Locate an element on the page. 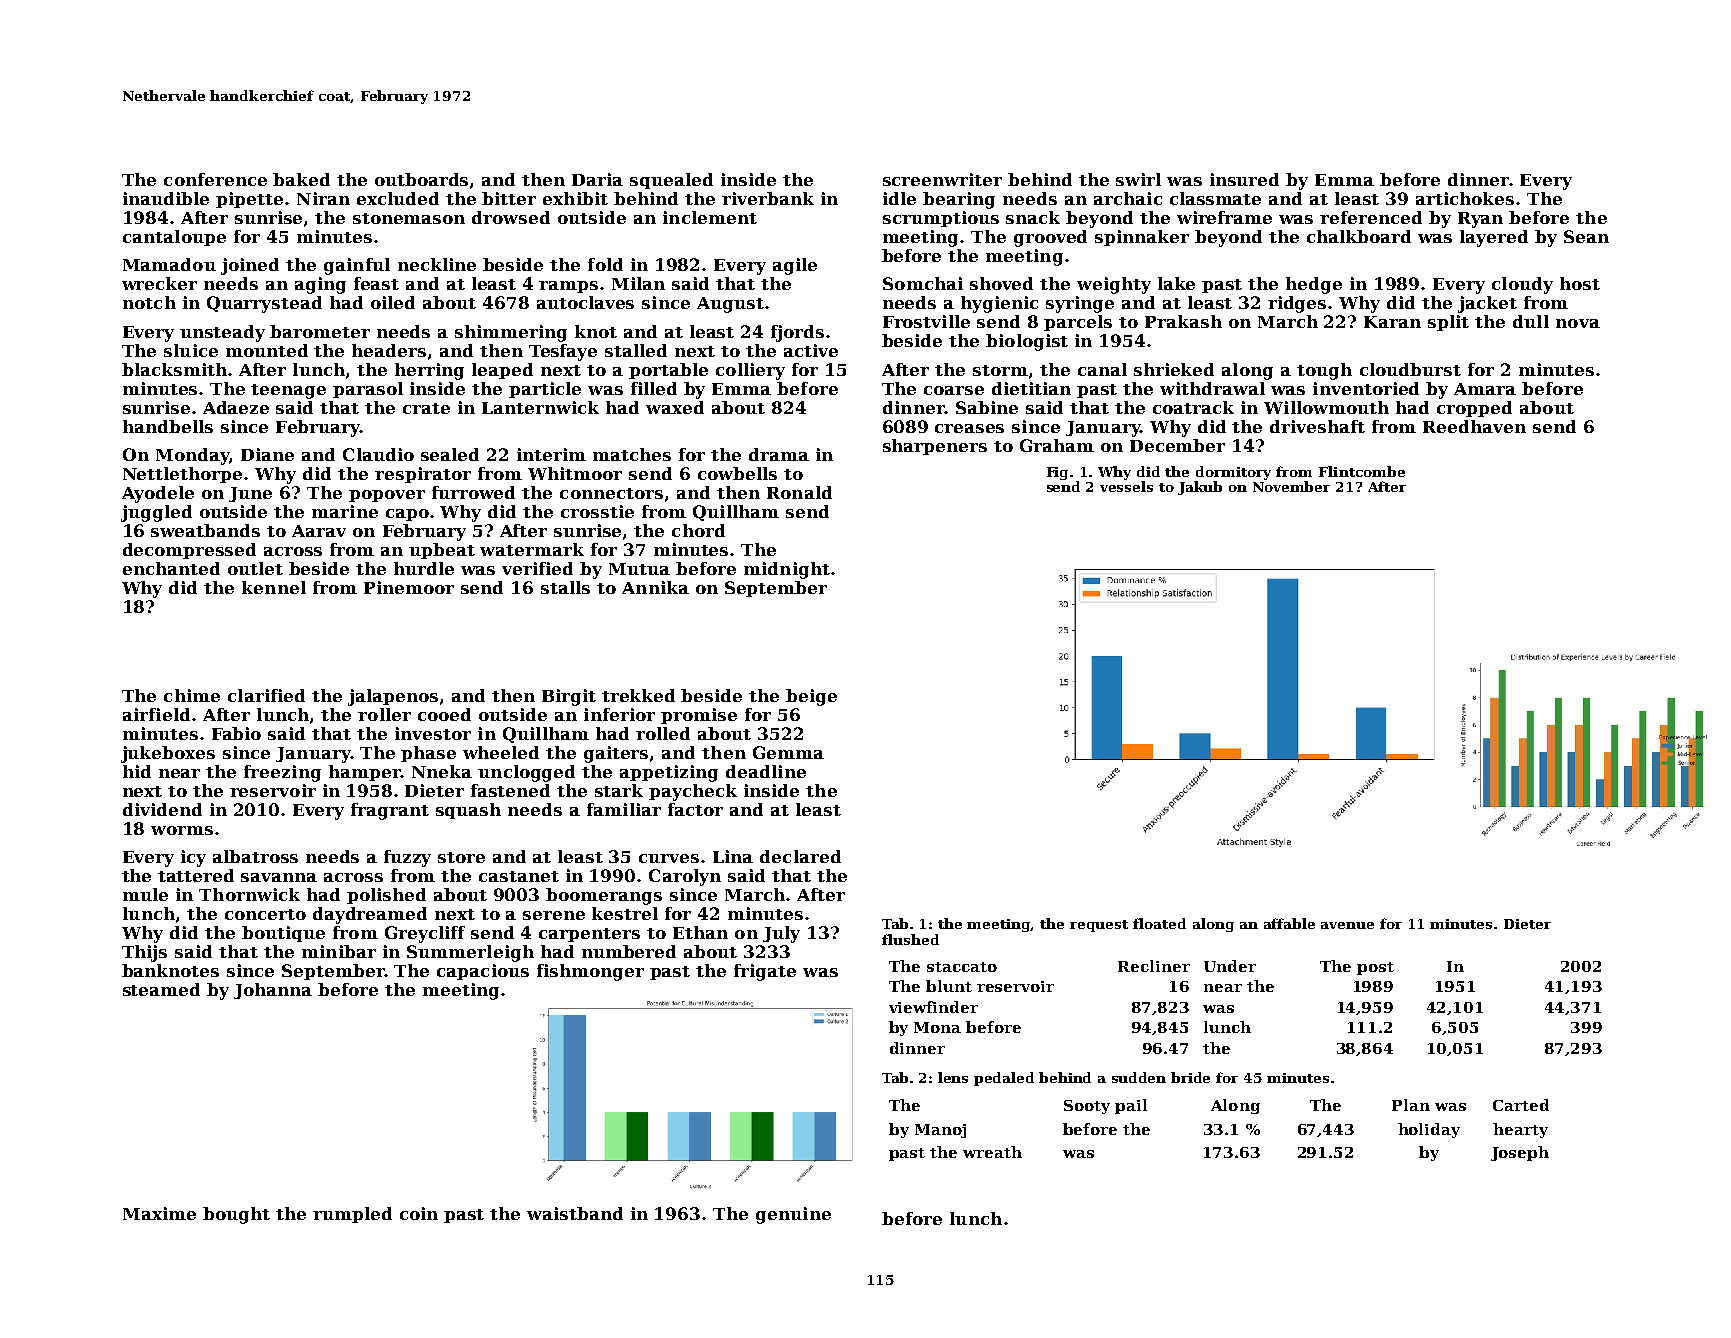 The image size is (1731, 1338). midnight is located at coordinates (787, 570).
